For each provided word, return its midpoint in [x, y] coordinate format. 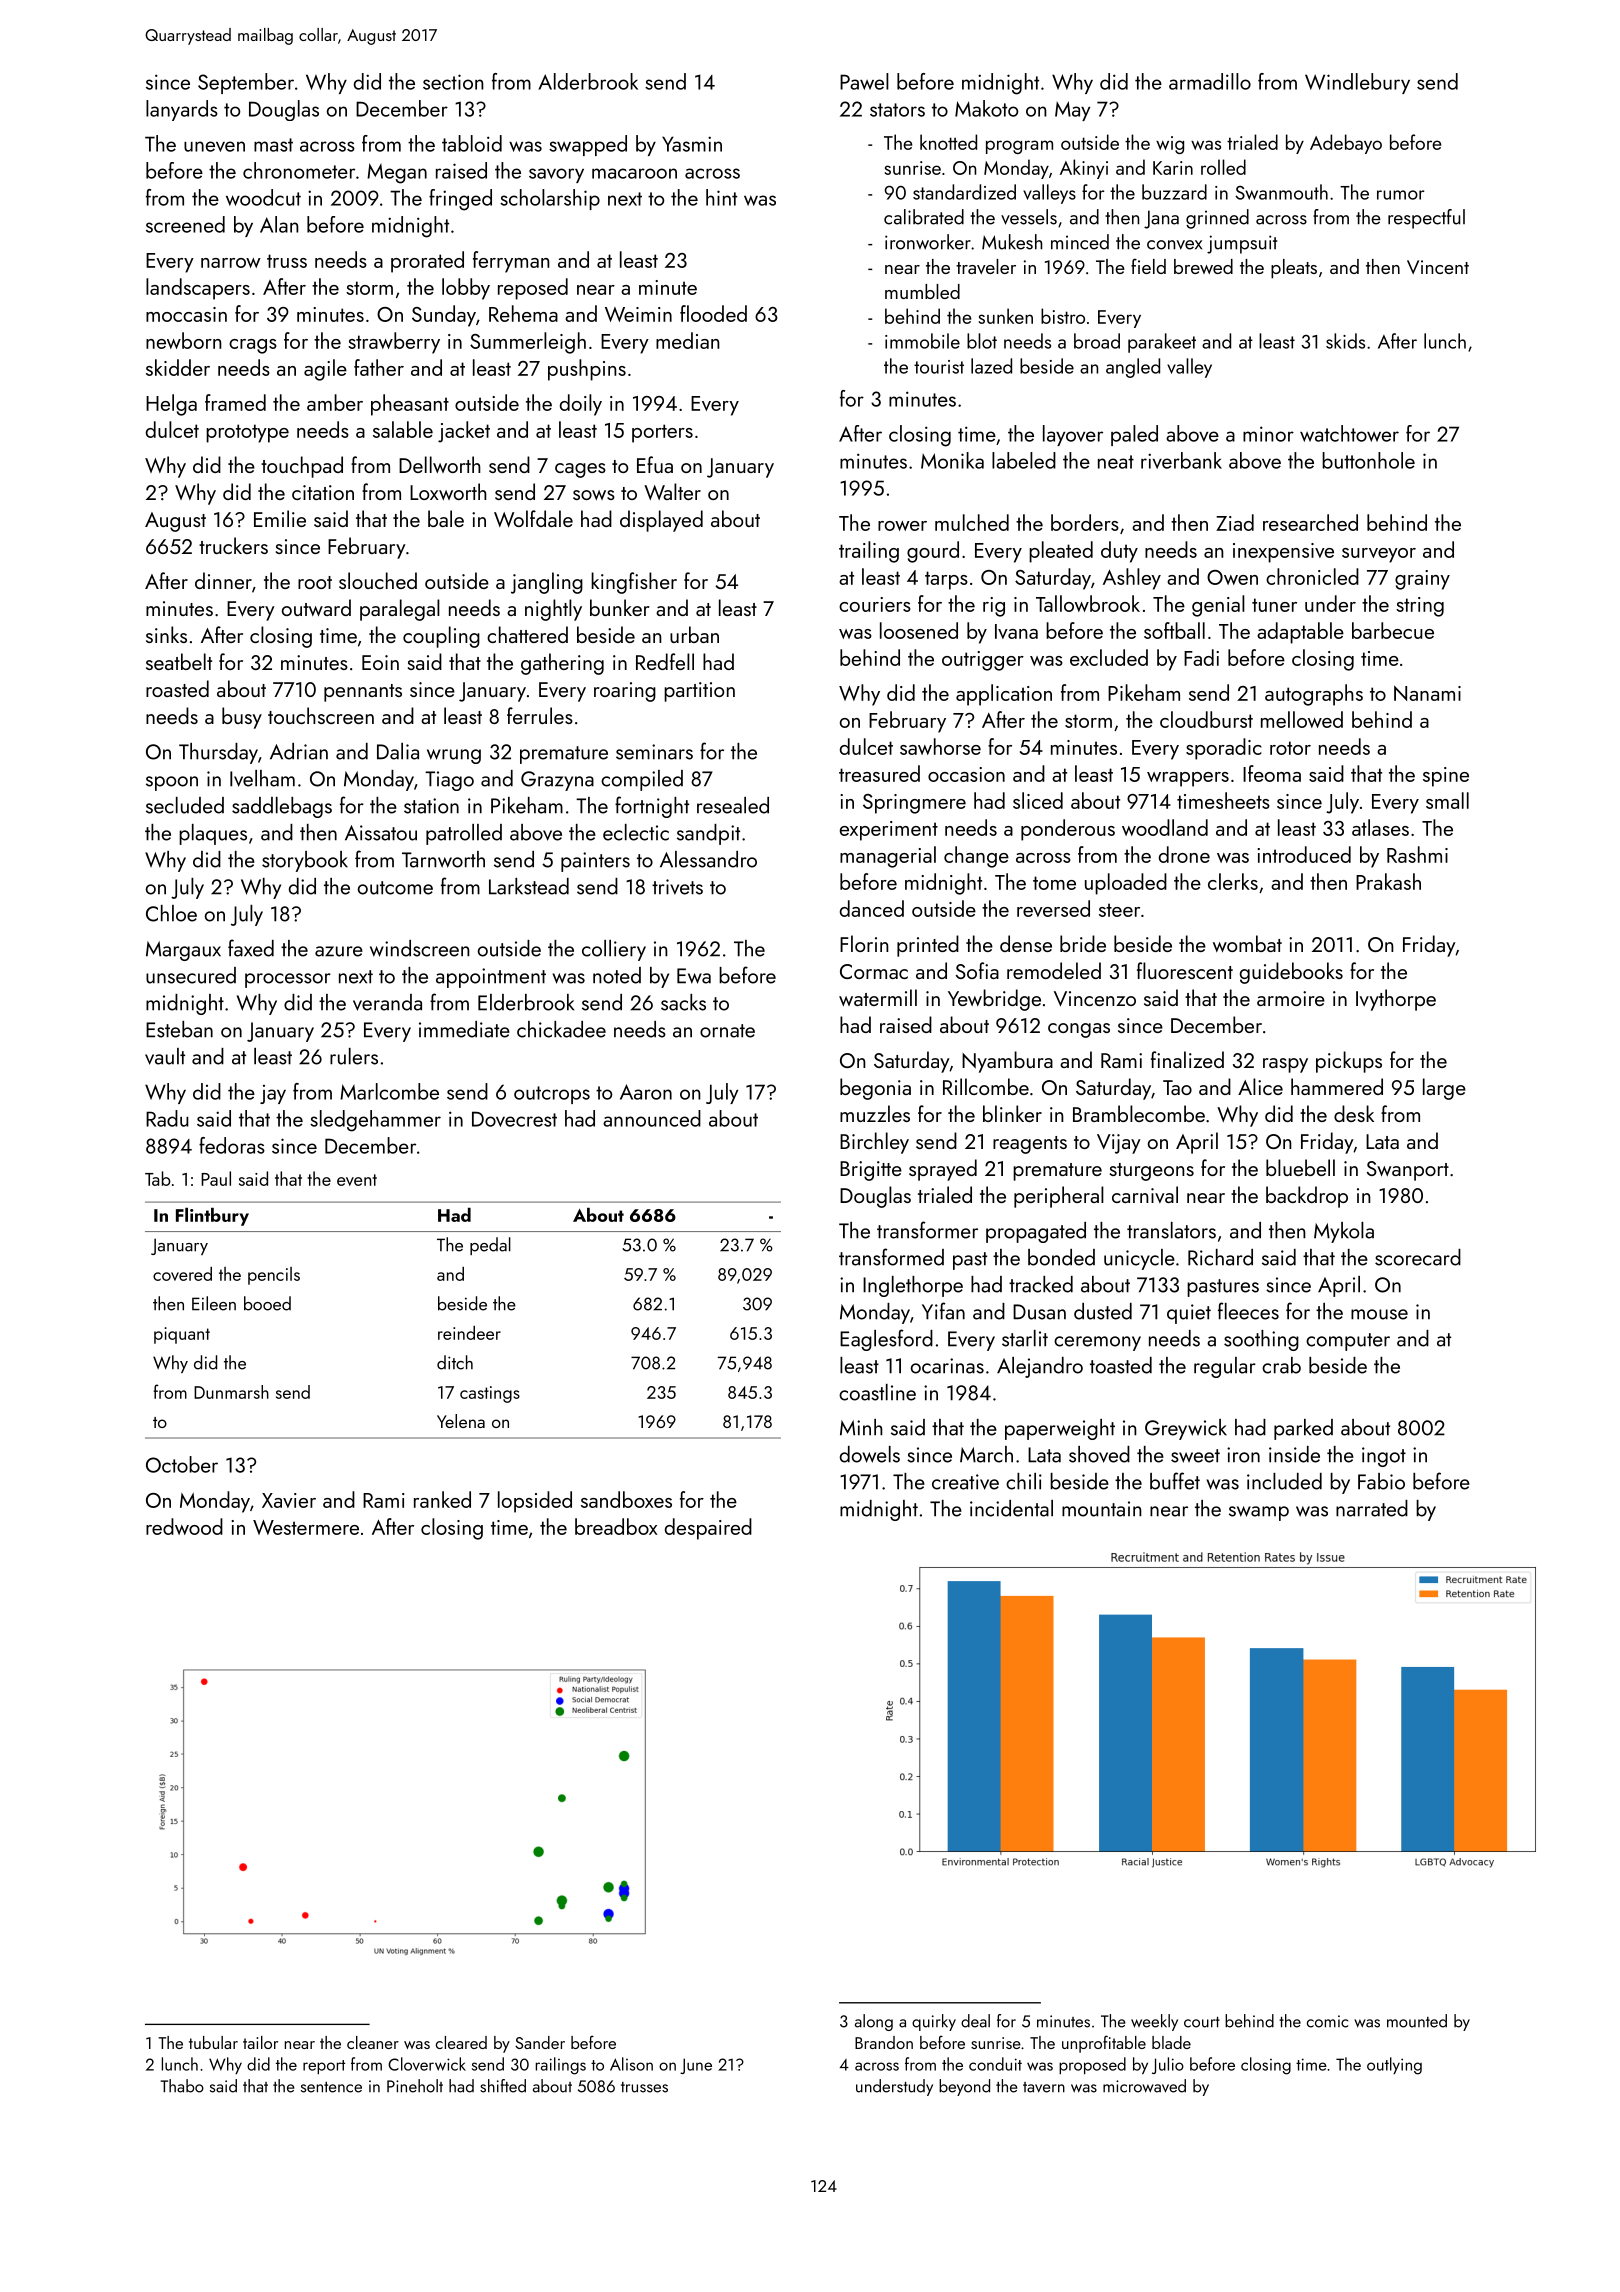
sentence [331, 2087]
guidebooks [1291, 973]
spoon [172, 783]
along [874, 2022]
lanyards [182, 110]
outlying [1394, 2066]
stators [897, 110]
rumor [1400, 195]
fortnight [652, 807]
